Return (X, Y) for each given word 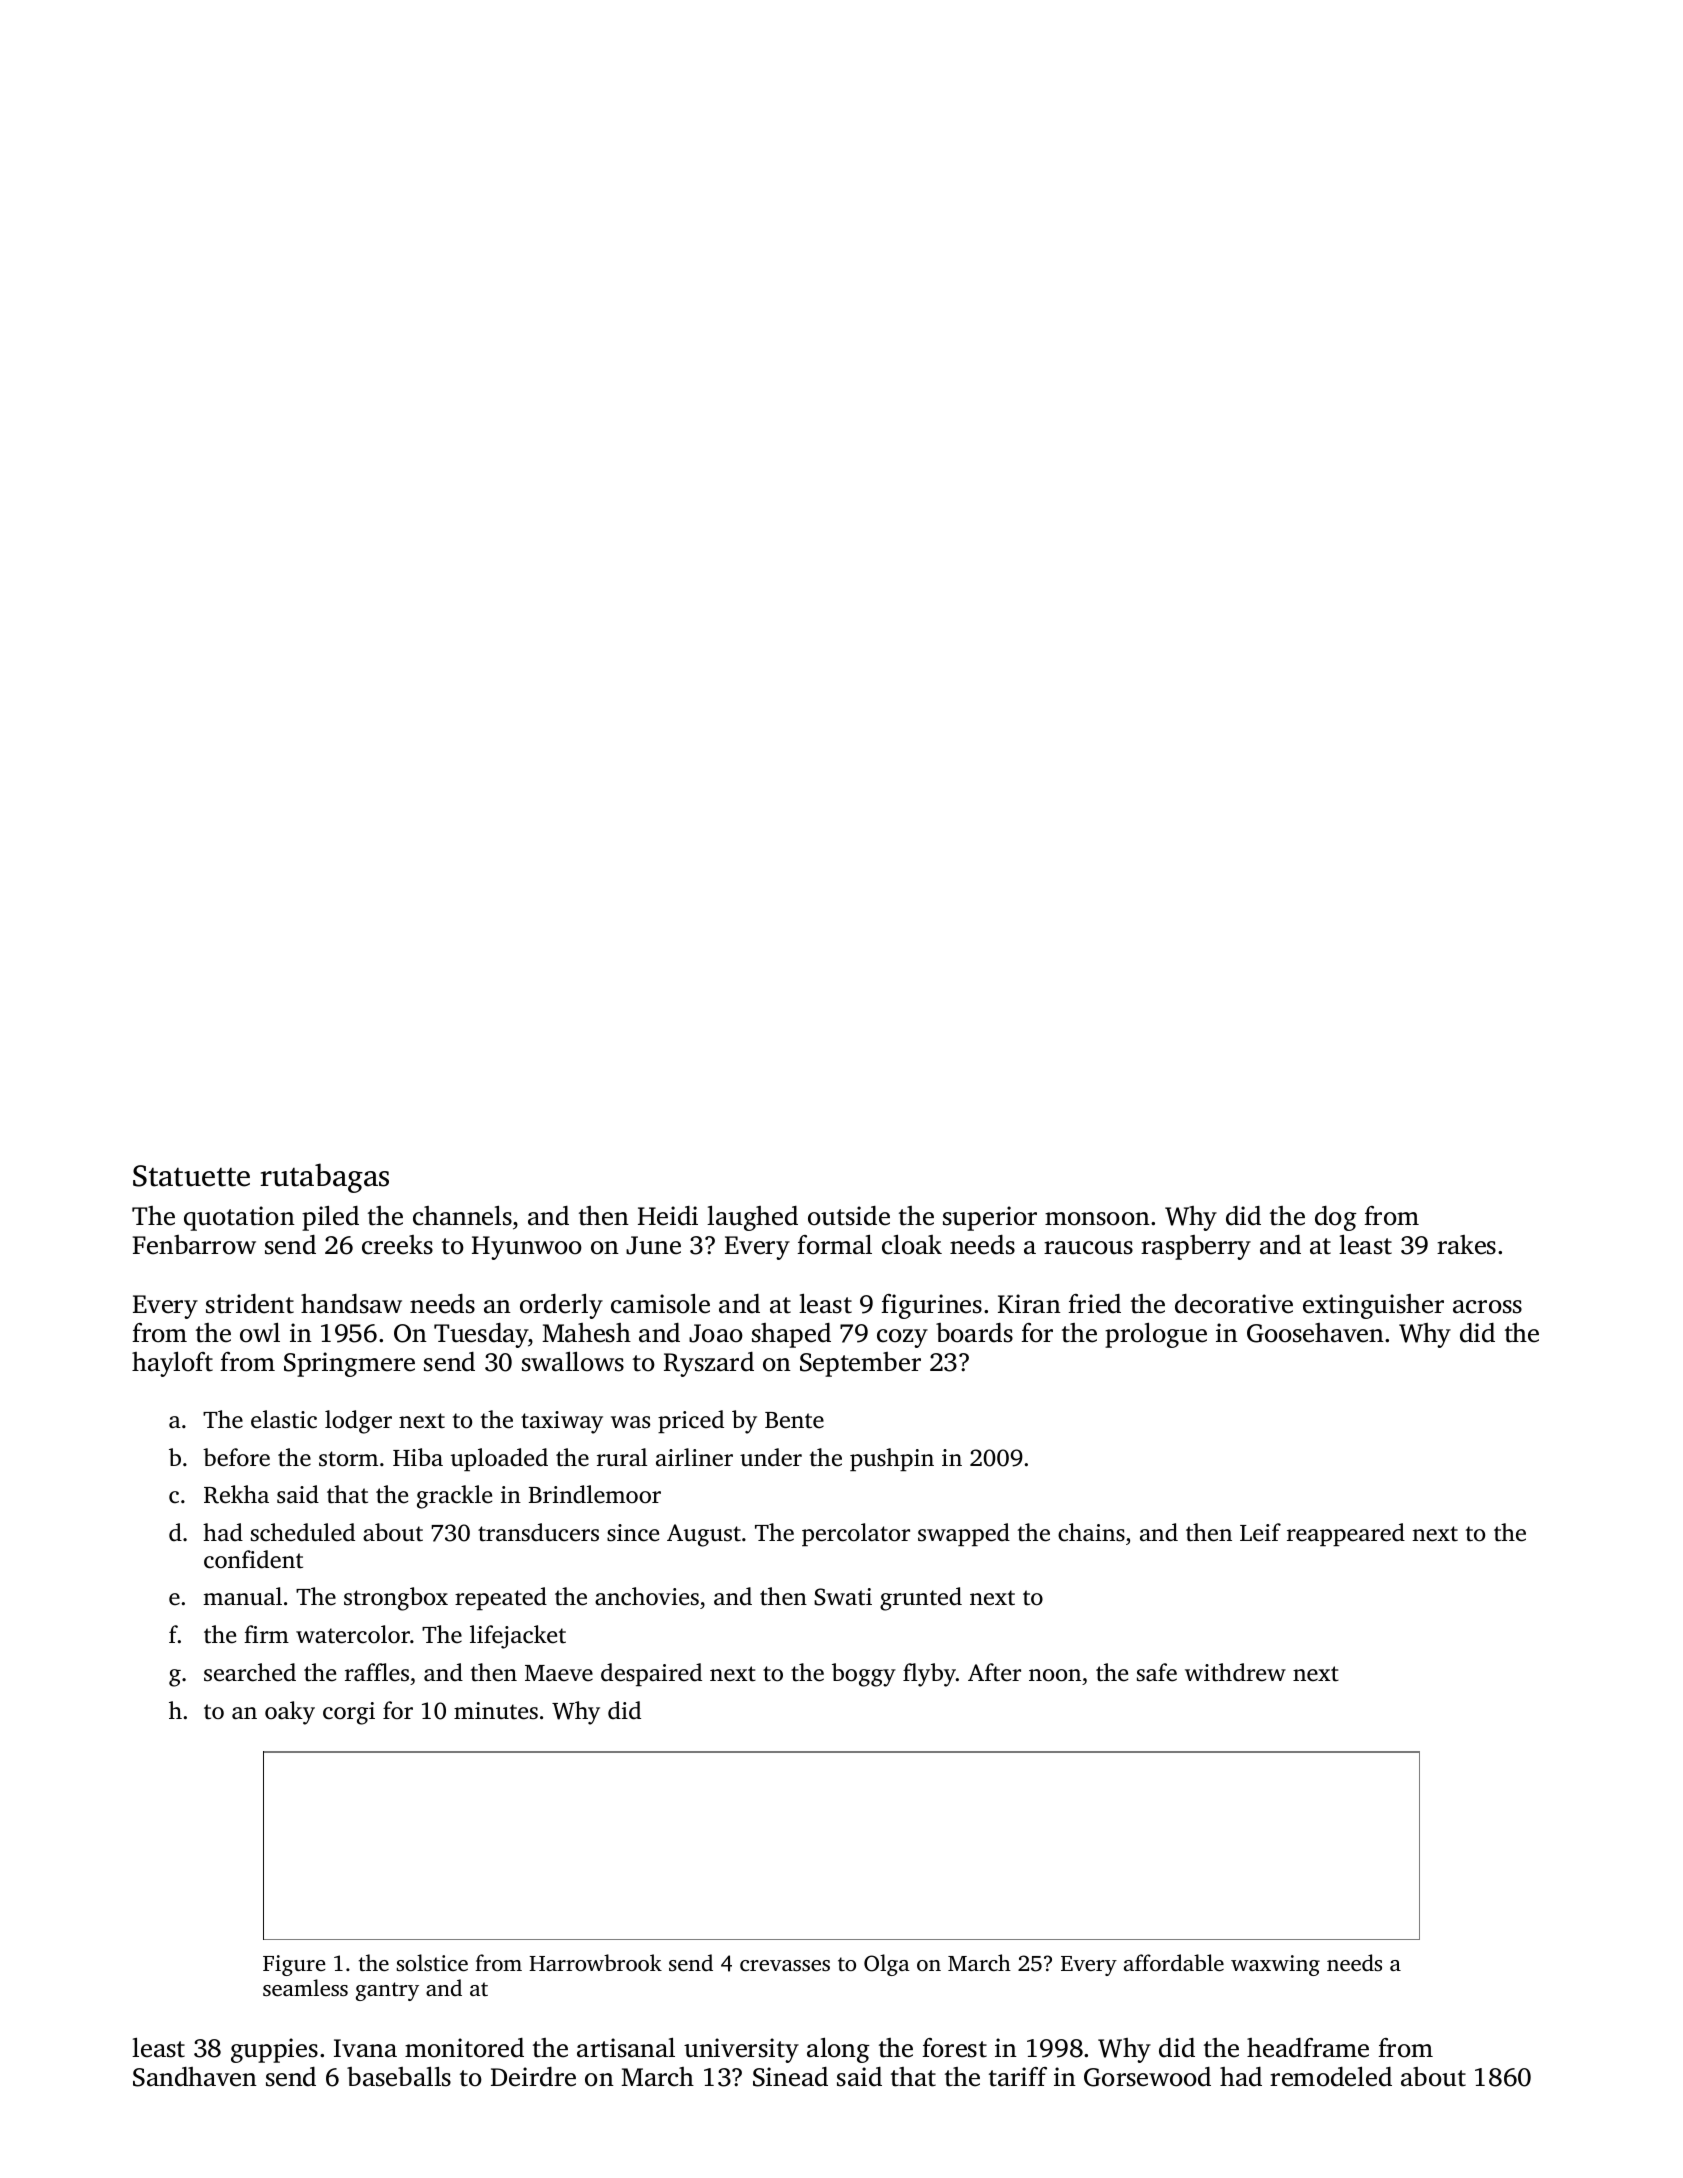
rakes (1466, 1245)
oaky (290, 1713)
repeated (501, 1598)
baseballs (399, 2077)
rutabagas (324, 1178)
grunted (921, 1599)
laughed (752, 1218)
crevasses (785, 1965)
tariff (1018, 2077)
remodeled (1331, 2077)
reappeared (1346, 1534)
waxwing (1275, 1965)
